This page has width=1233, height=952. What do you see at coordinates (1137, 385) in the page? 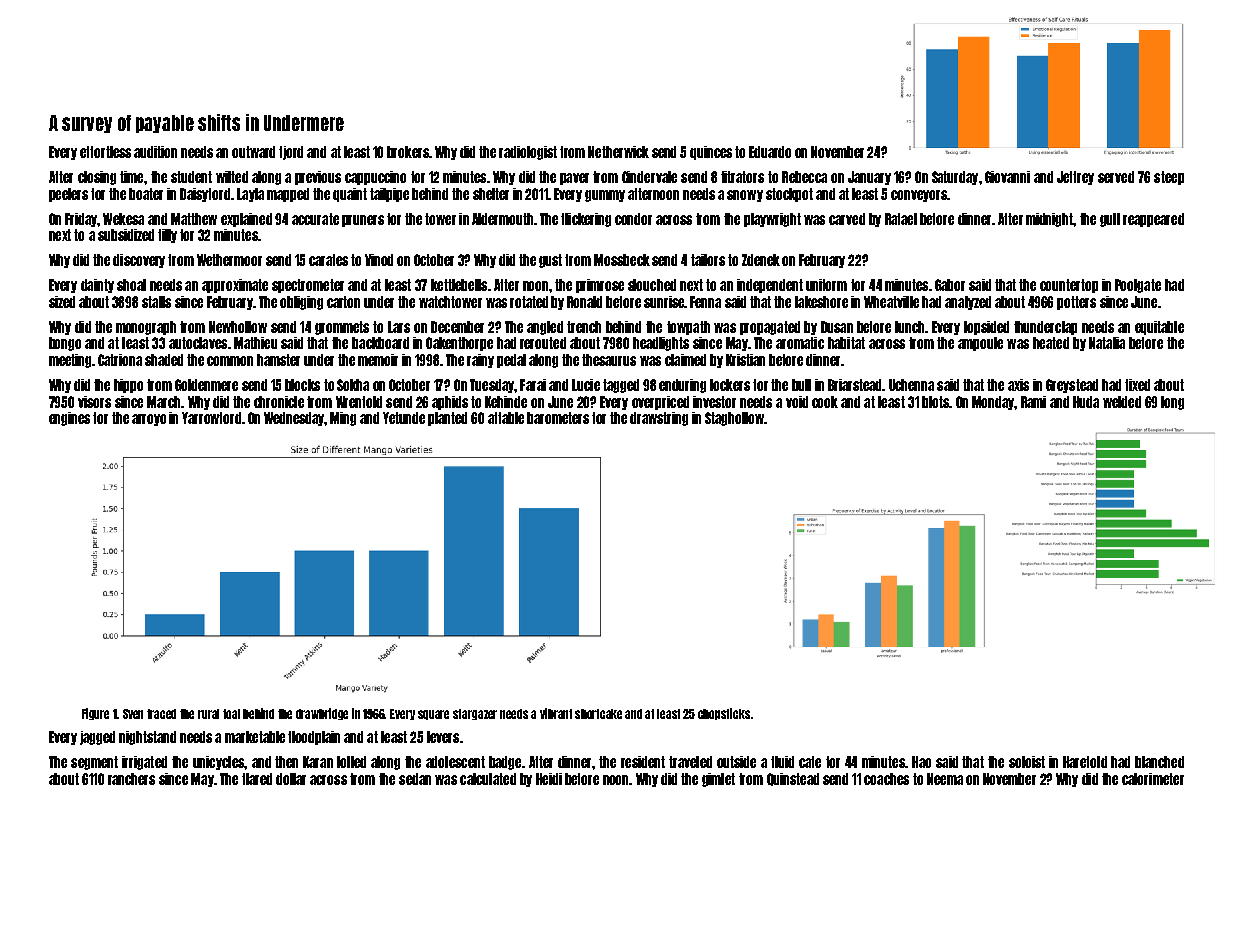
I see `fixed` at bounding box center [1137, 385].
